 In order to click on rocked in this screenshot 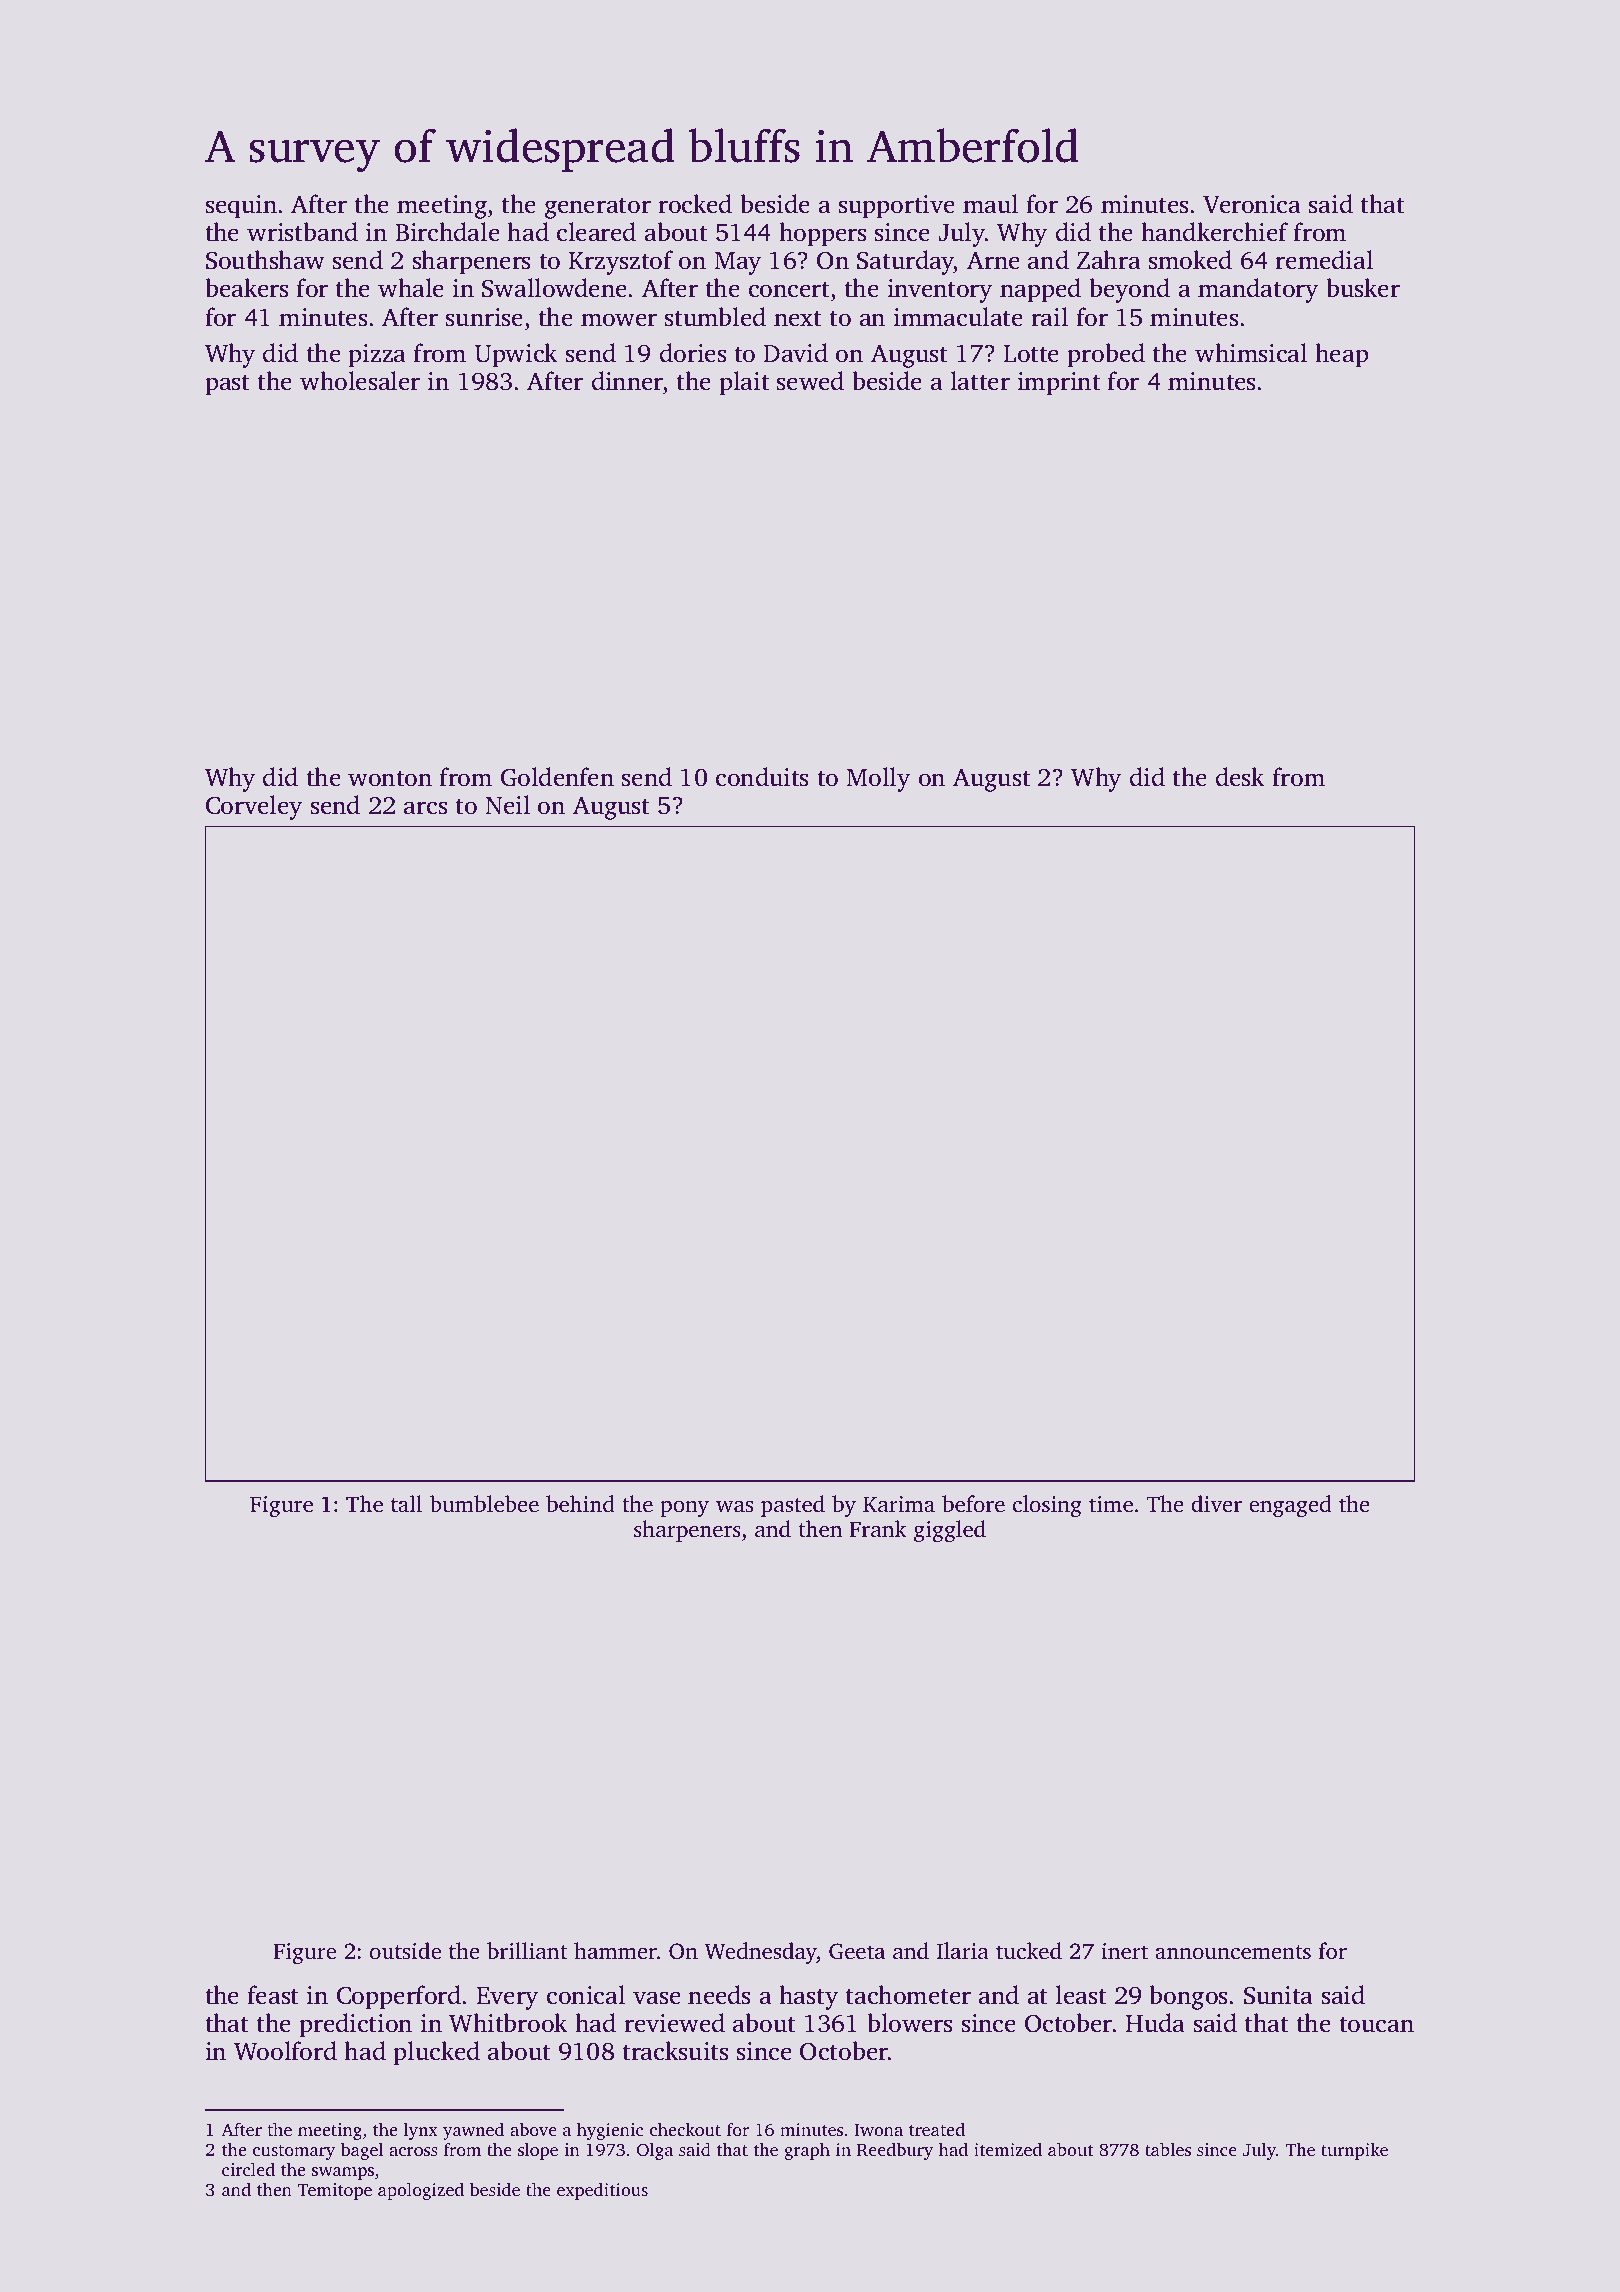, I will do `click(695, 204)`.
